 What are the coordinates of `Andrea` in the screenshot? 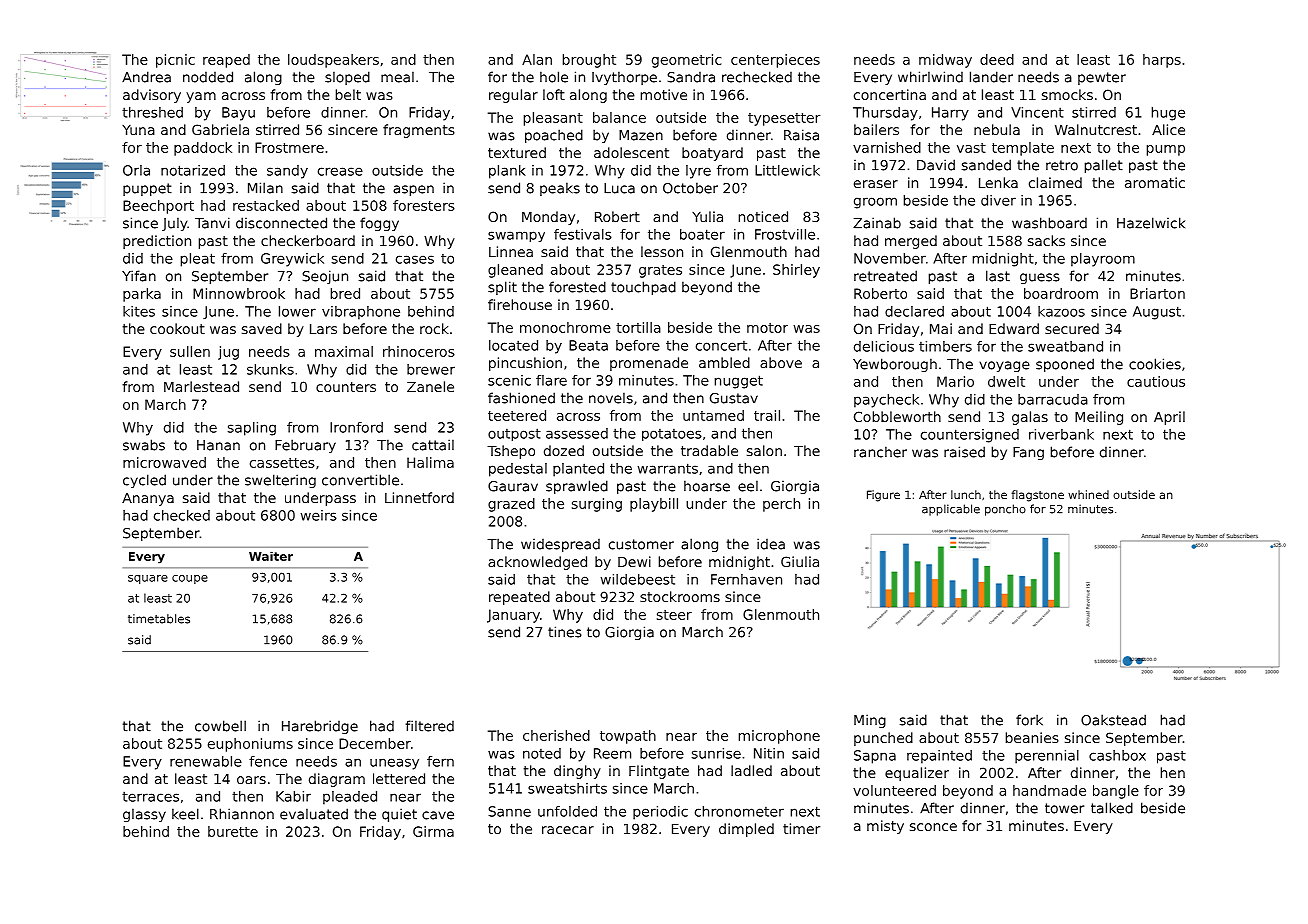 It's located at (146, 77).
